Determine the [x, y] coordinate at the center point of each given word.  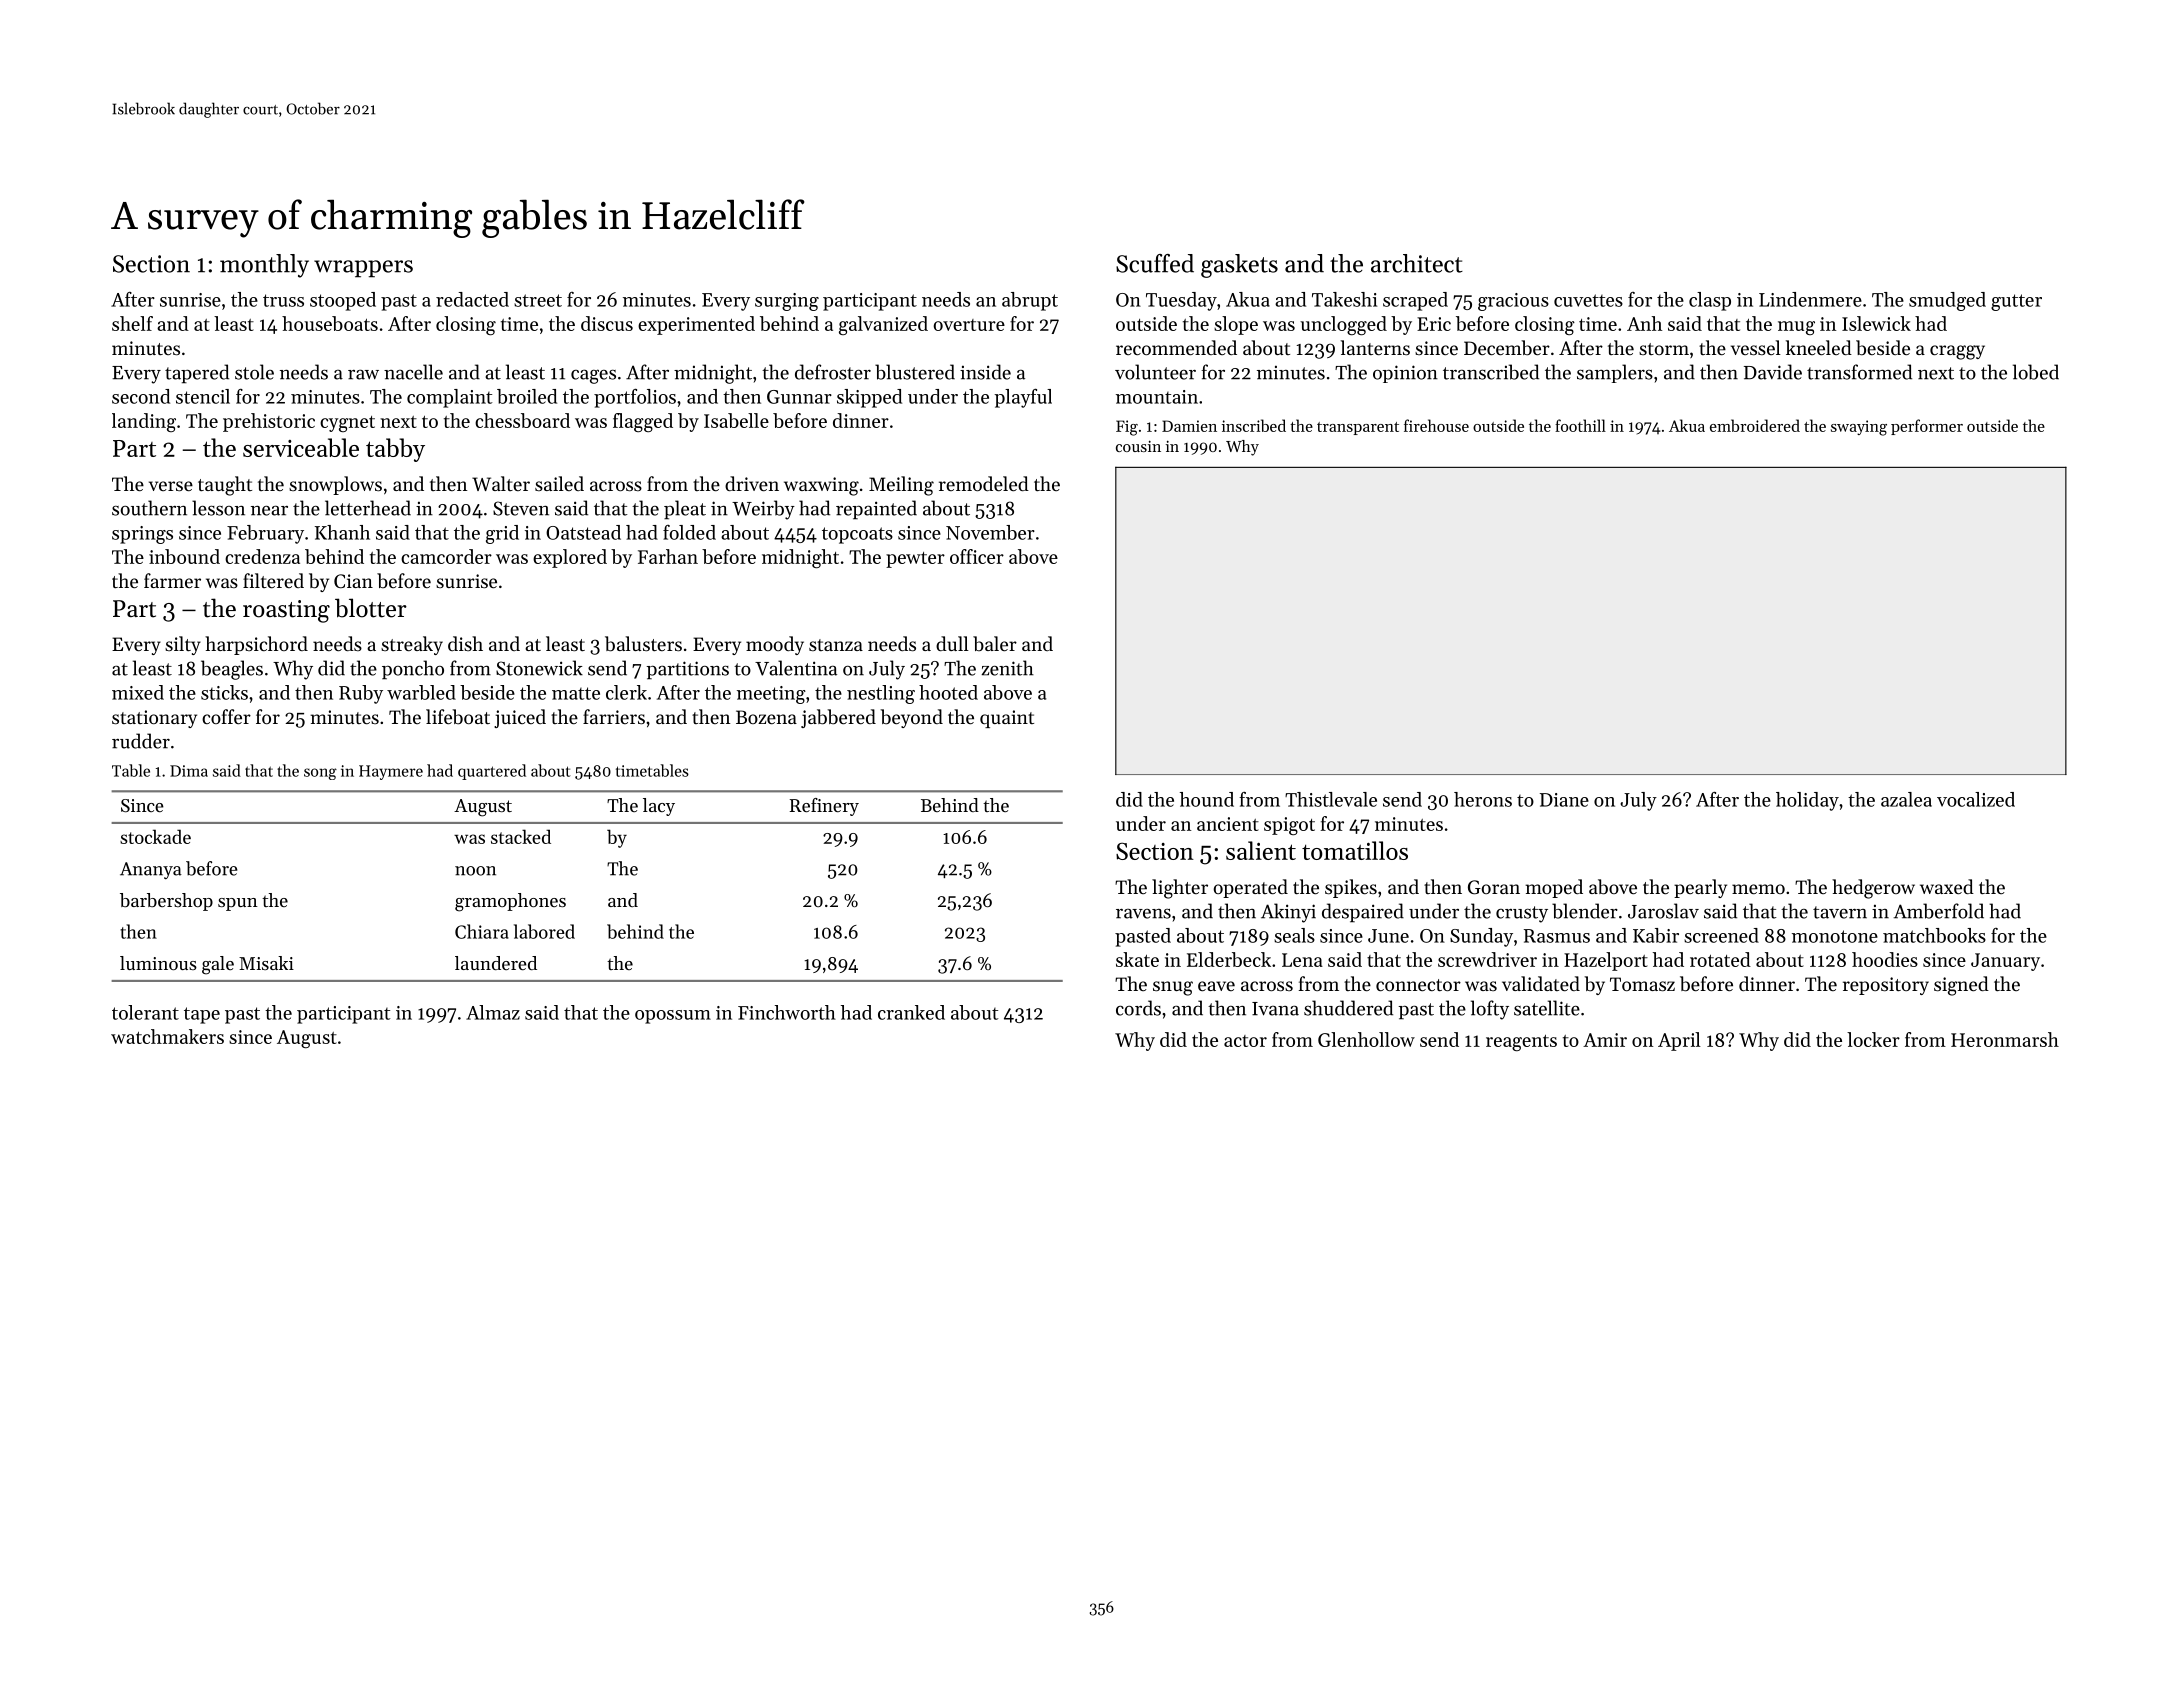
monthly [264, 266]
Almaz [493, 1012]
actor [1245, 1041]
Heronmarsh [2005, 1039]
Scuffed [1155, 263]
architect [1417, 263]
